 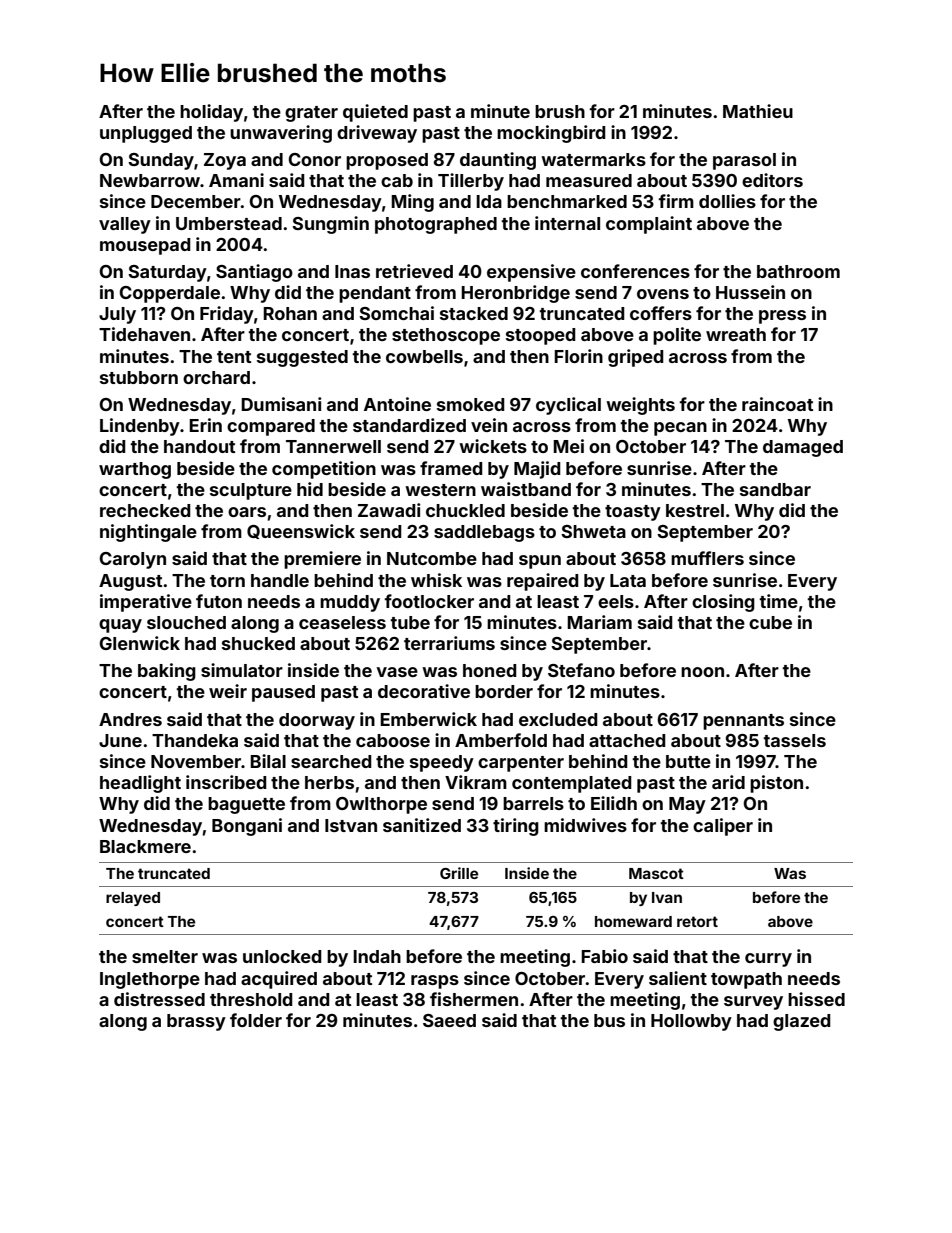 I want to click on Mathieu, so click(x=758, y=111).
